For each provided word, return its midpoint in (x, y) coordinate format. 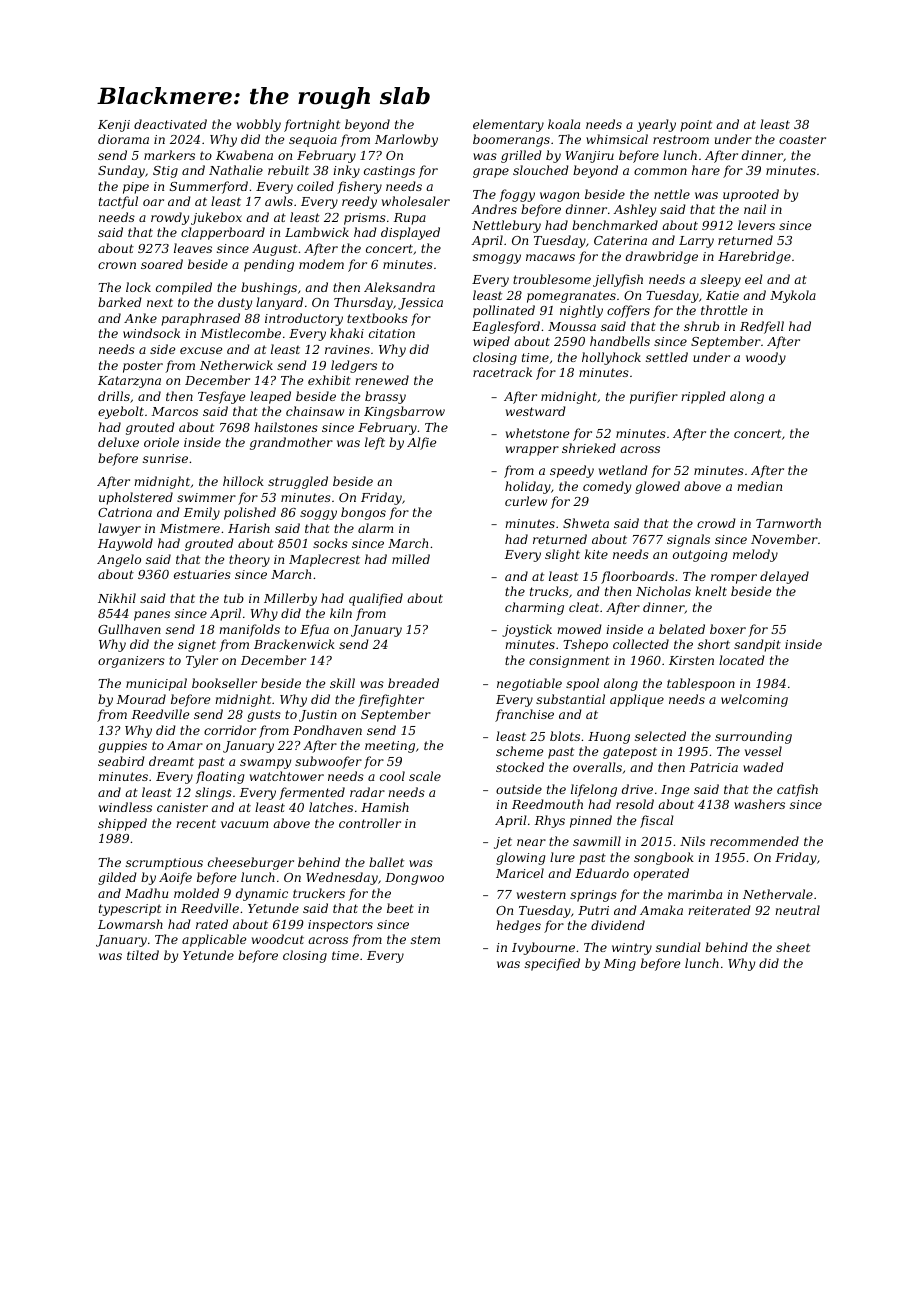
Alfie (421, 443)
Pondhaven (327, 730)
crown (117, 265)
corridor (230, 730)
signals (688, 540)
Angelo (119, 560)
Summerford (209, 187)
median (759, 486)
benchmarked (615, 225)
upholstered (136, 498)
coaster (802, 139)
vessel (763, 751)
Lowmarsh (130, 924)
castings (389, 172)
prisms (365, 219)
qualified (376, 599)
